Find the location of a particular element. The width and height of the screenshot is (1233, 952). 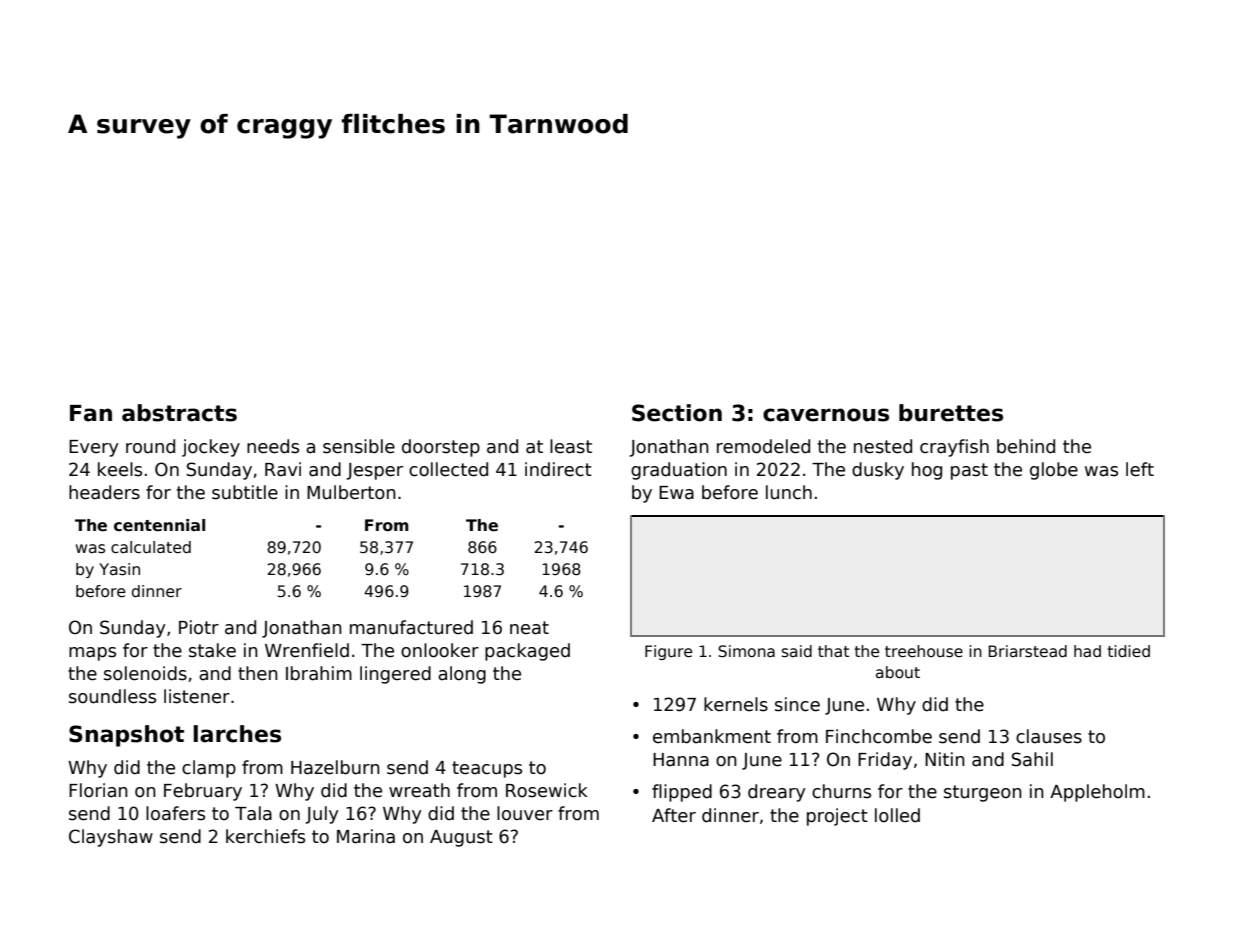

sensible is located at coordinates (359, 446).
